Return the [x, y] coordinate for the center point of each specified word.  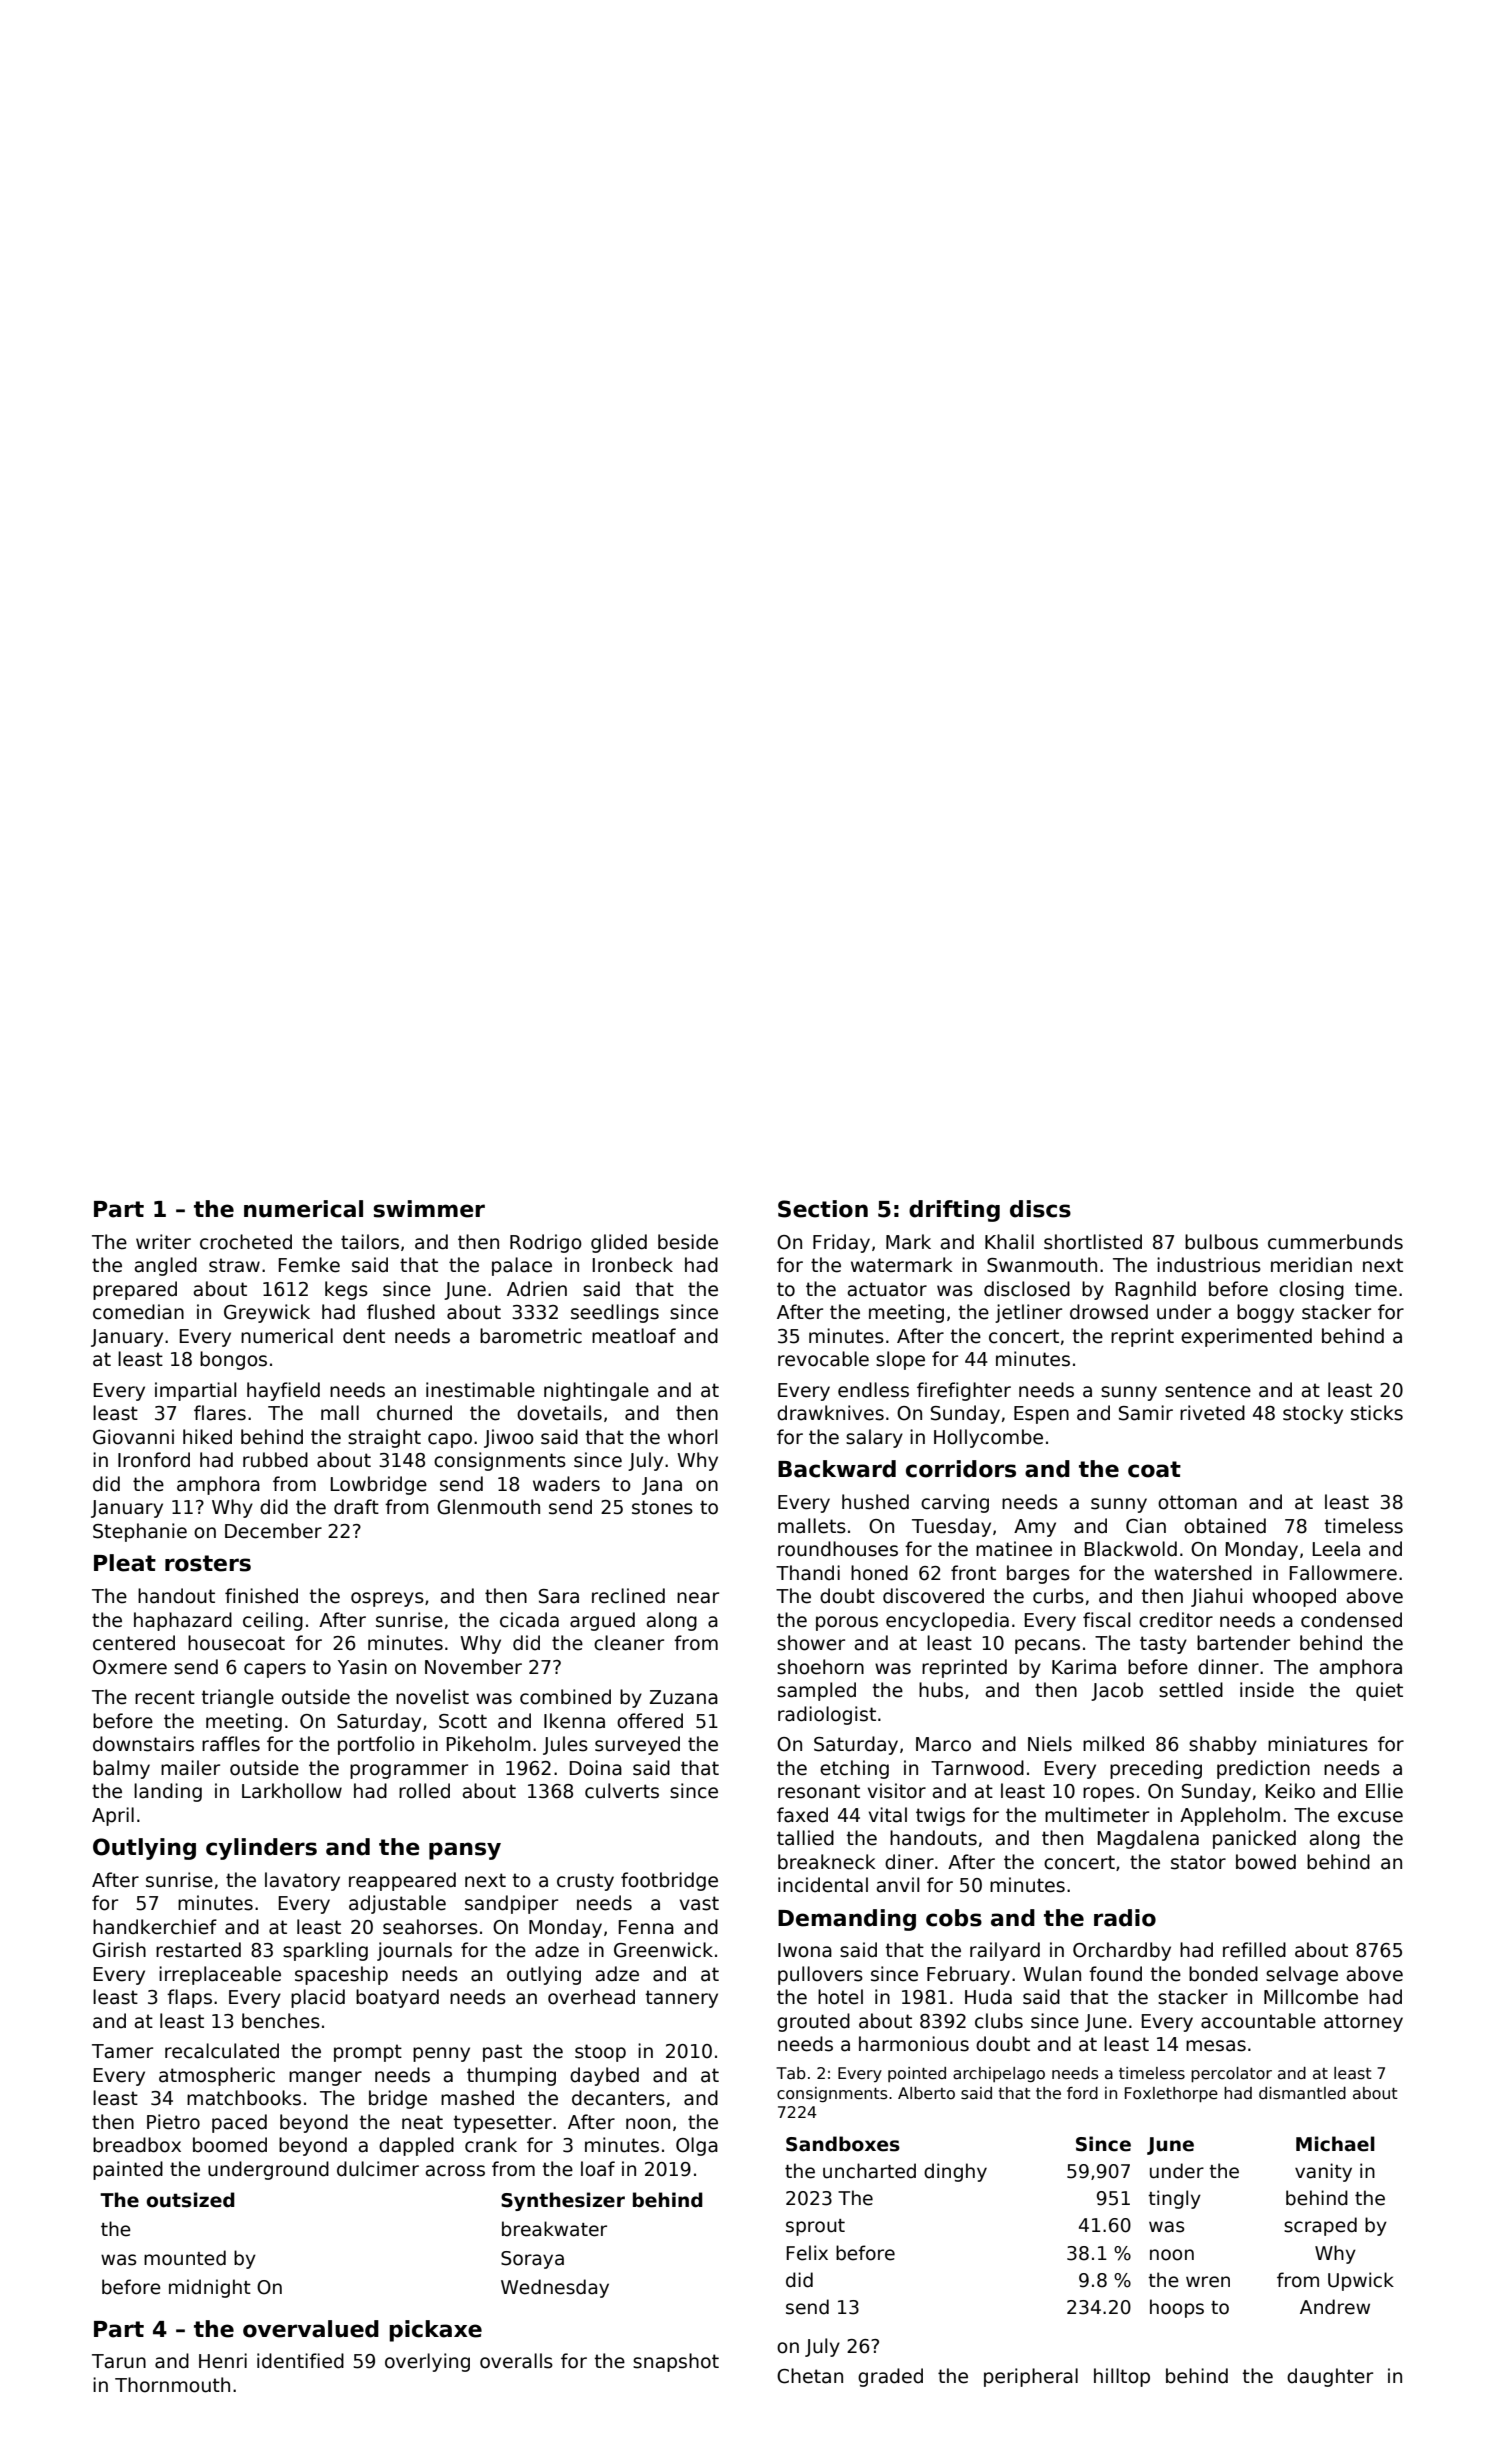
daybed [604, 2076]
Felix [807, 2253]
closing [1311, 1290]
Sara [559, 1596]
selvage [1302, 1975]
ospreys [387, 1599]
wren [1208, 2282]
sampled [816, 1691]
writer [163, 1242]
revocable [823, 1359]
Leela [1336, 1549]
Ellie [1384, 1791]
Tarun [119, 2361]
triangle [237, 1698]
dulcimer [378, 2169]
